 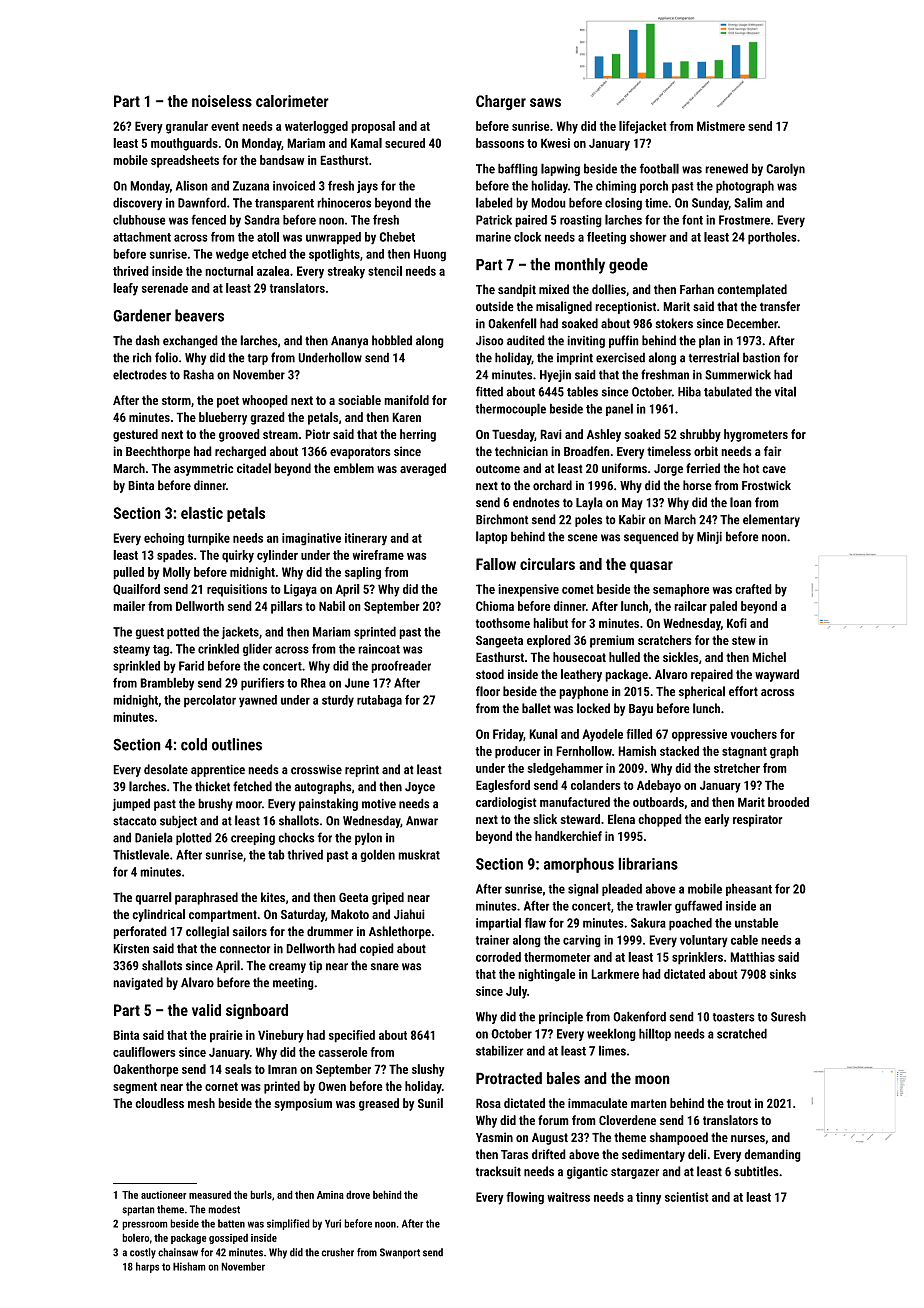 What do you see at coordinates (208, 219) in the screenshot?
I see `fenced` at bounding box center [208, 219].
